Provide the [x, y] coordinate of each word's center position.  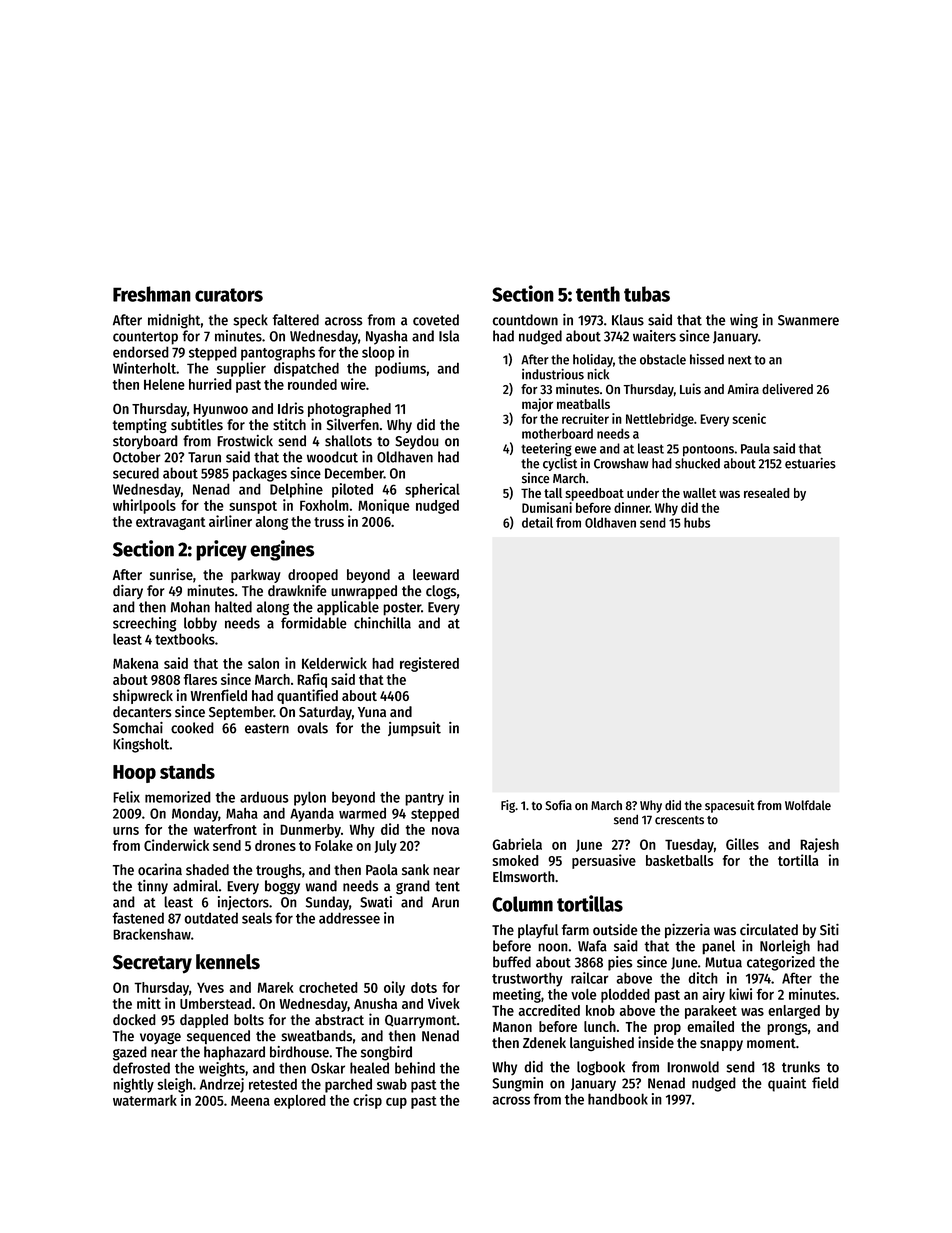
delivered [787, 389]
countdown [525, 320]
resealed [767, 493]
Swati [376, 902]
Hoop [134, 774]
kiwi [740, 994]
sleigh [174, 1085]
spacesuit [730, 806]
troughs [279, 871]
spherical [432, 490]
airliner [230, 521]
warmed [362, 813]
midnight [174, 321]
